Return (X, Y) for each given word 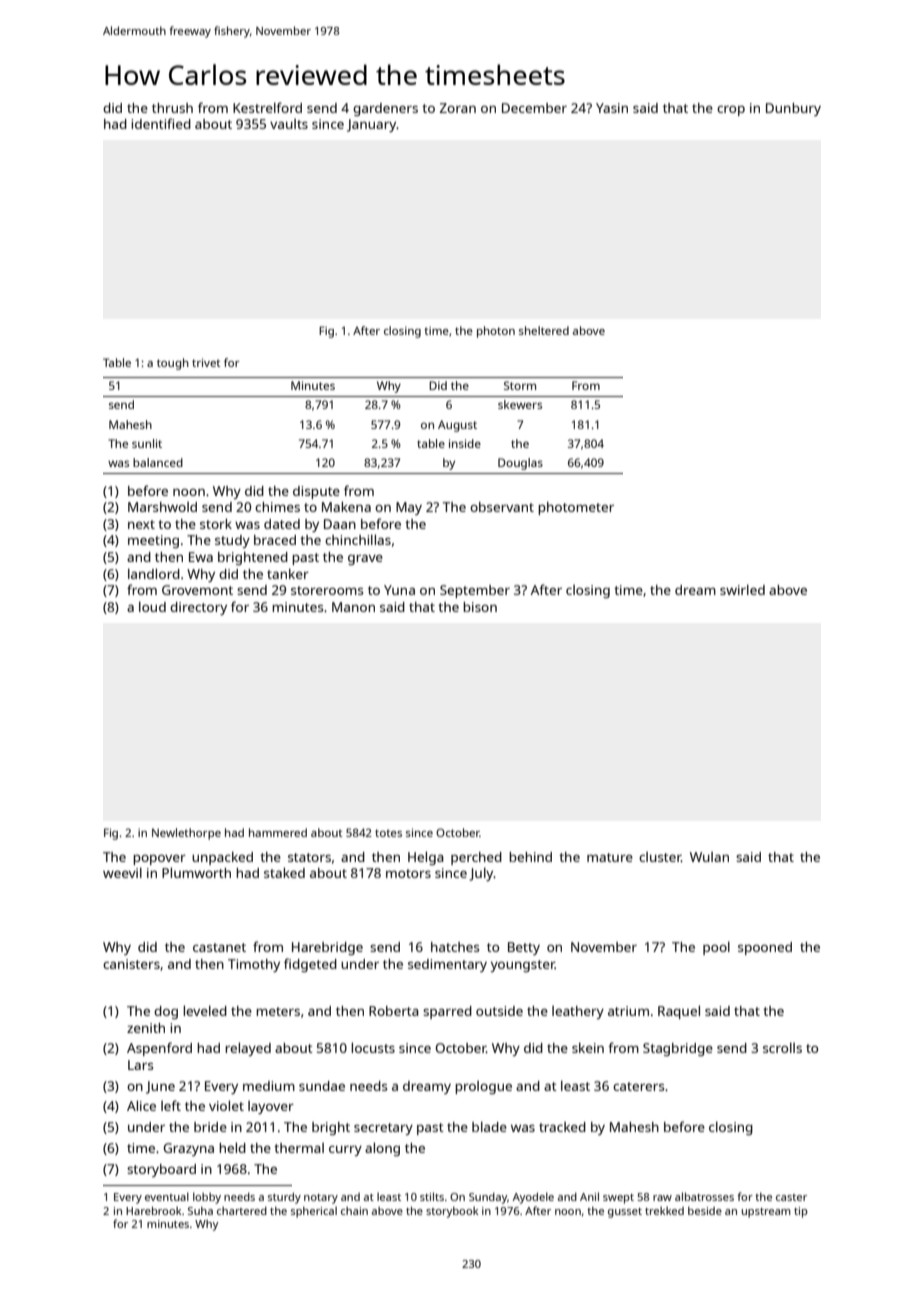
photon (496, 332)
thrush (172, 108)
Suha (200, 1210)
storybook (452, 1212)
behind (530, 857)
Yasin (612, 108)
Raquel (679, 1012)
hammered (278, 832)
